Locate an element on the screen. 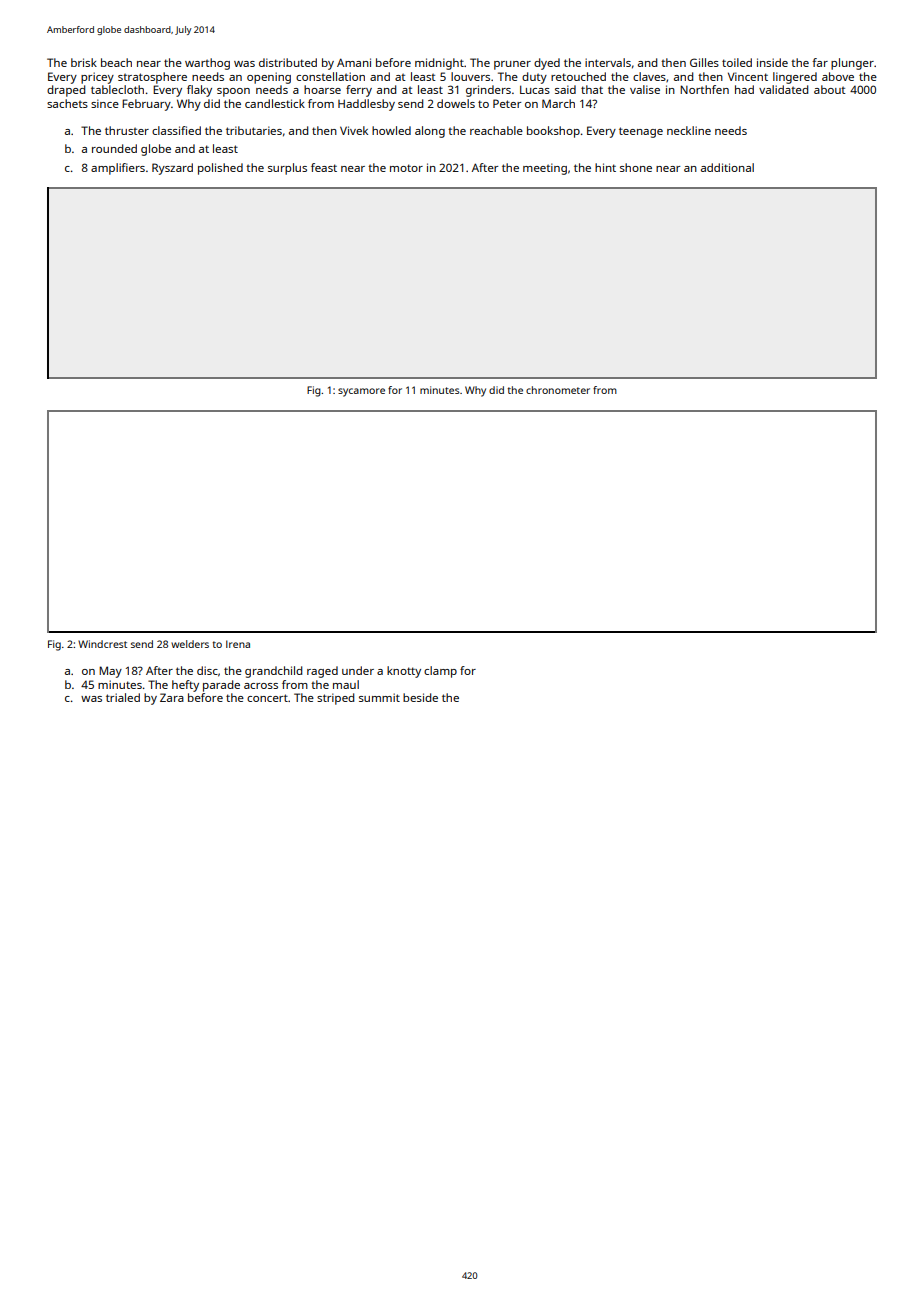  clamp is located at coordinates (440, 672).
